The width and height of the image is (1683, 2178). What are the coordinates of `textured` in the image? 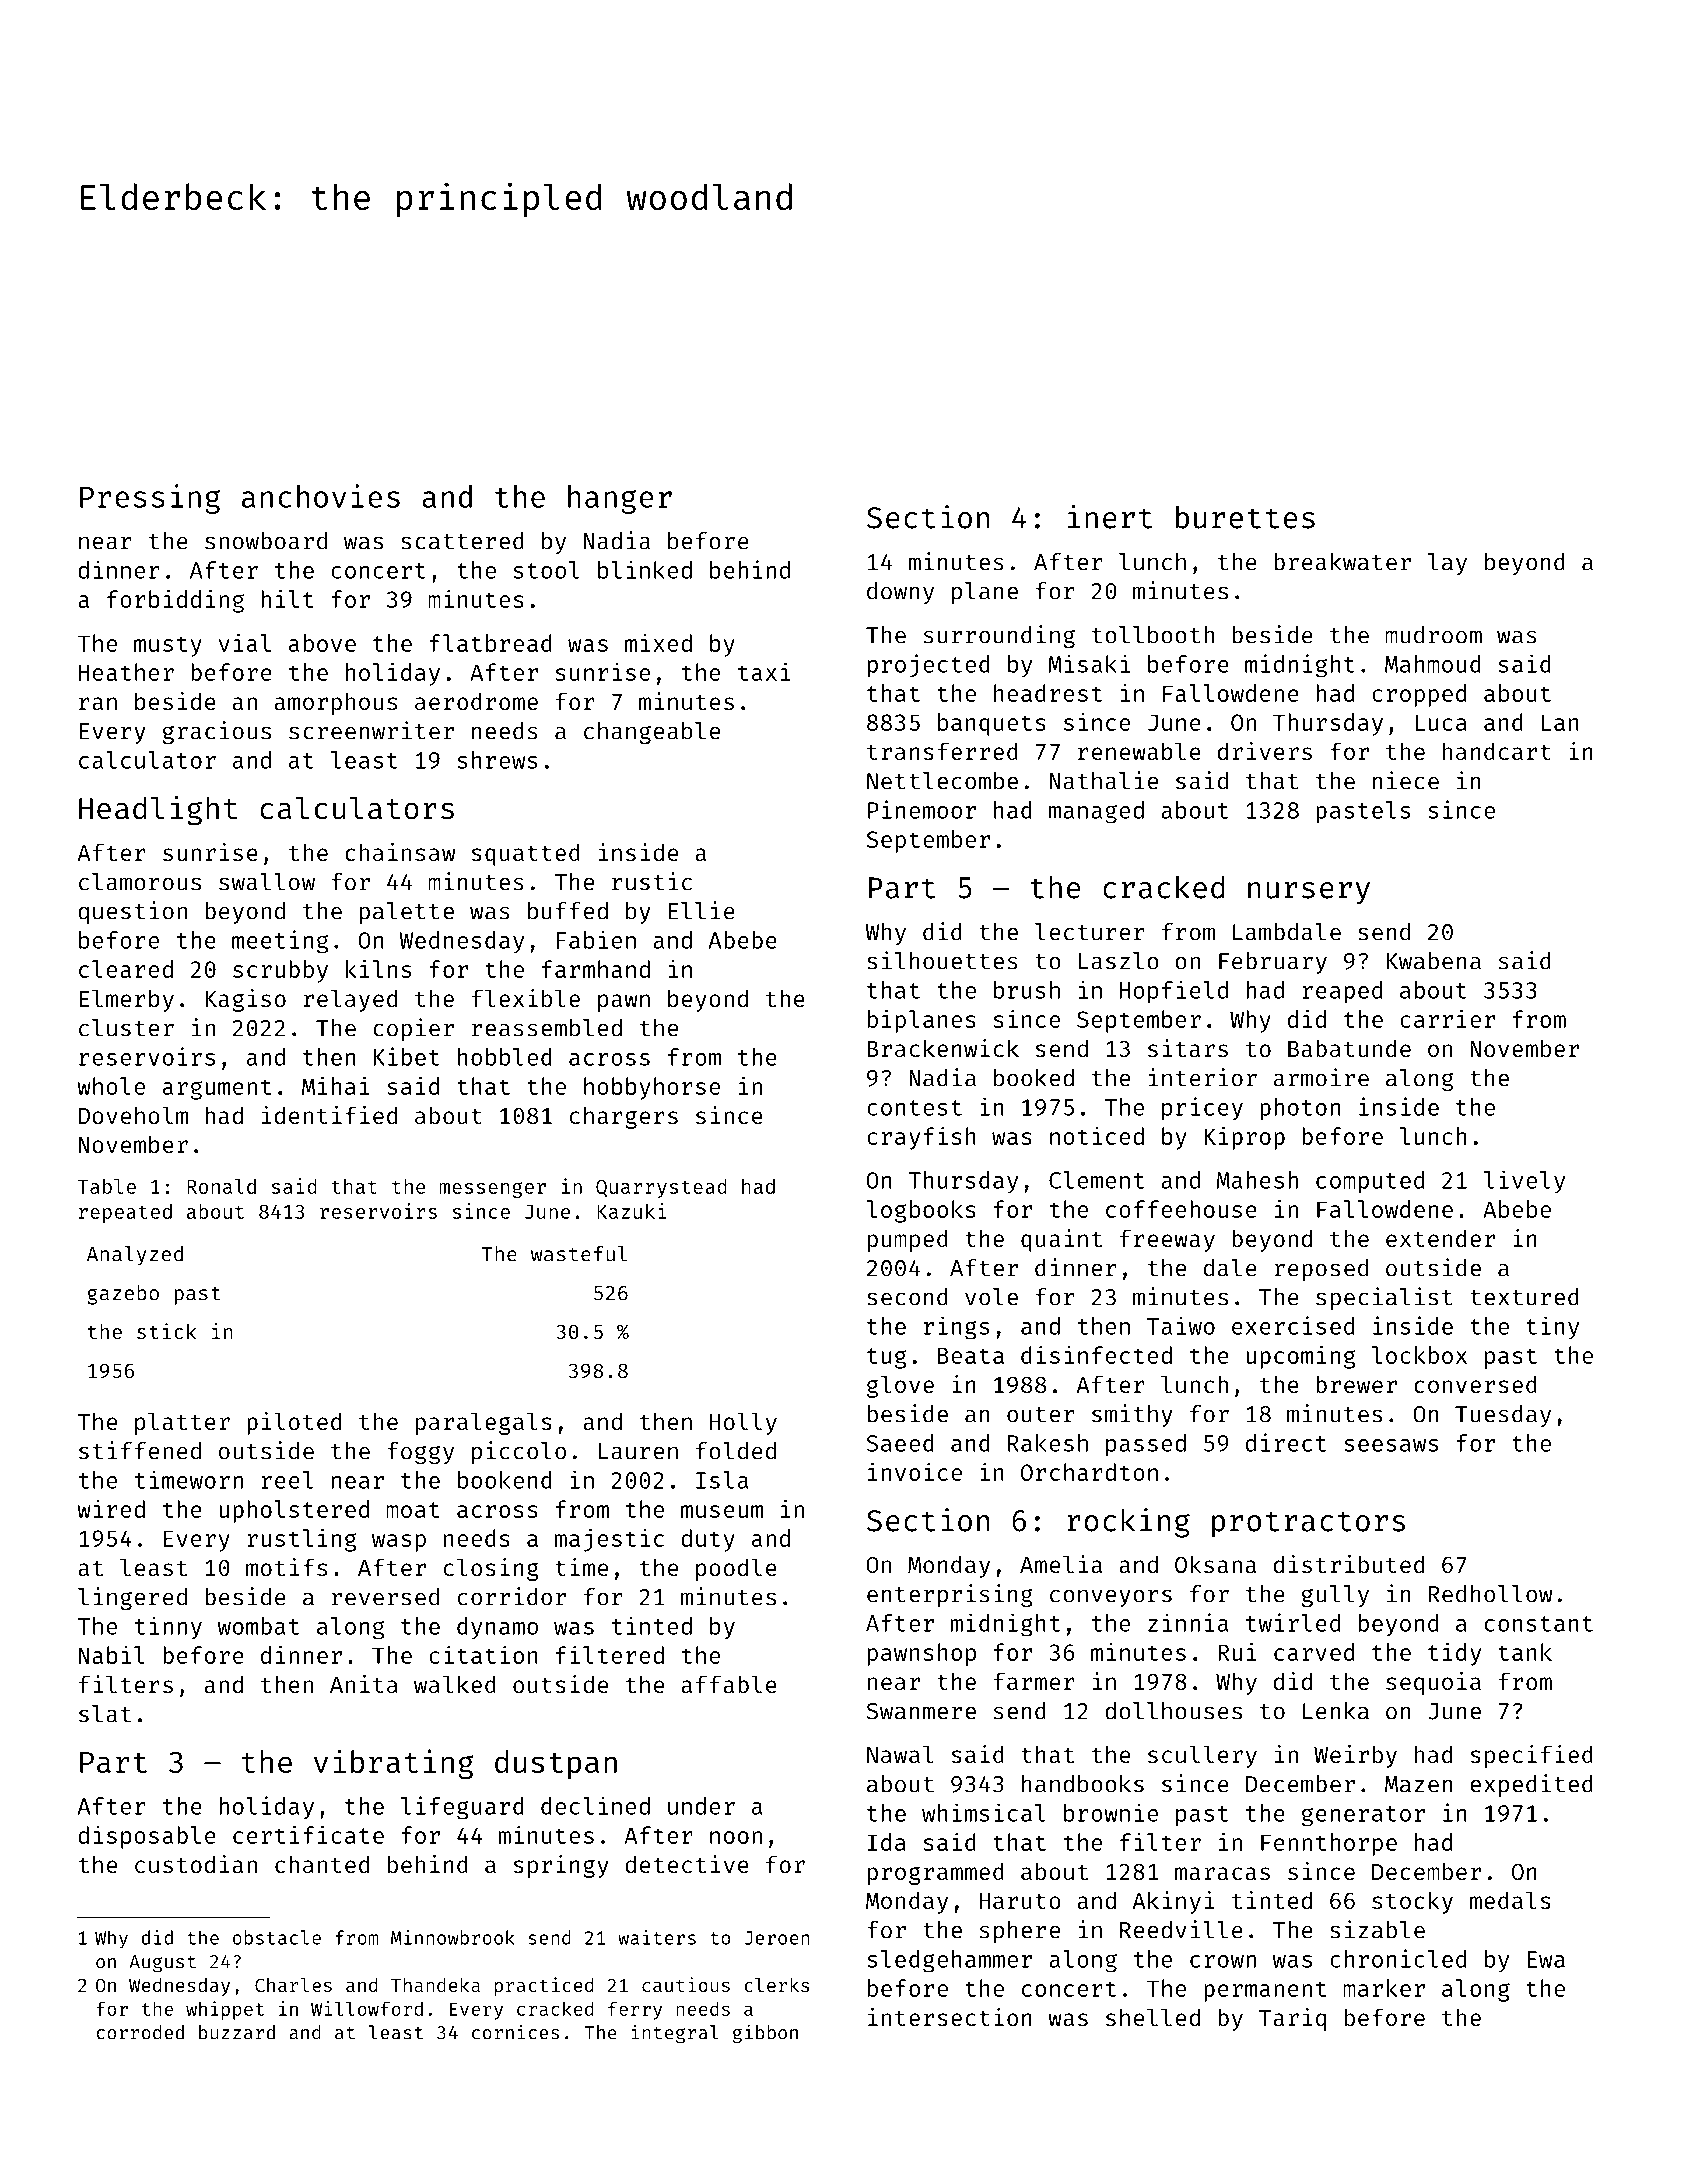 It's located at (1524, 1297).
